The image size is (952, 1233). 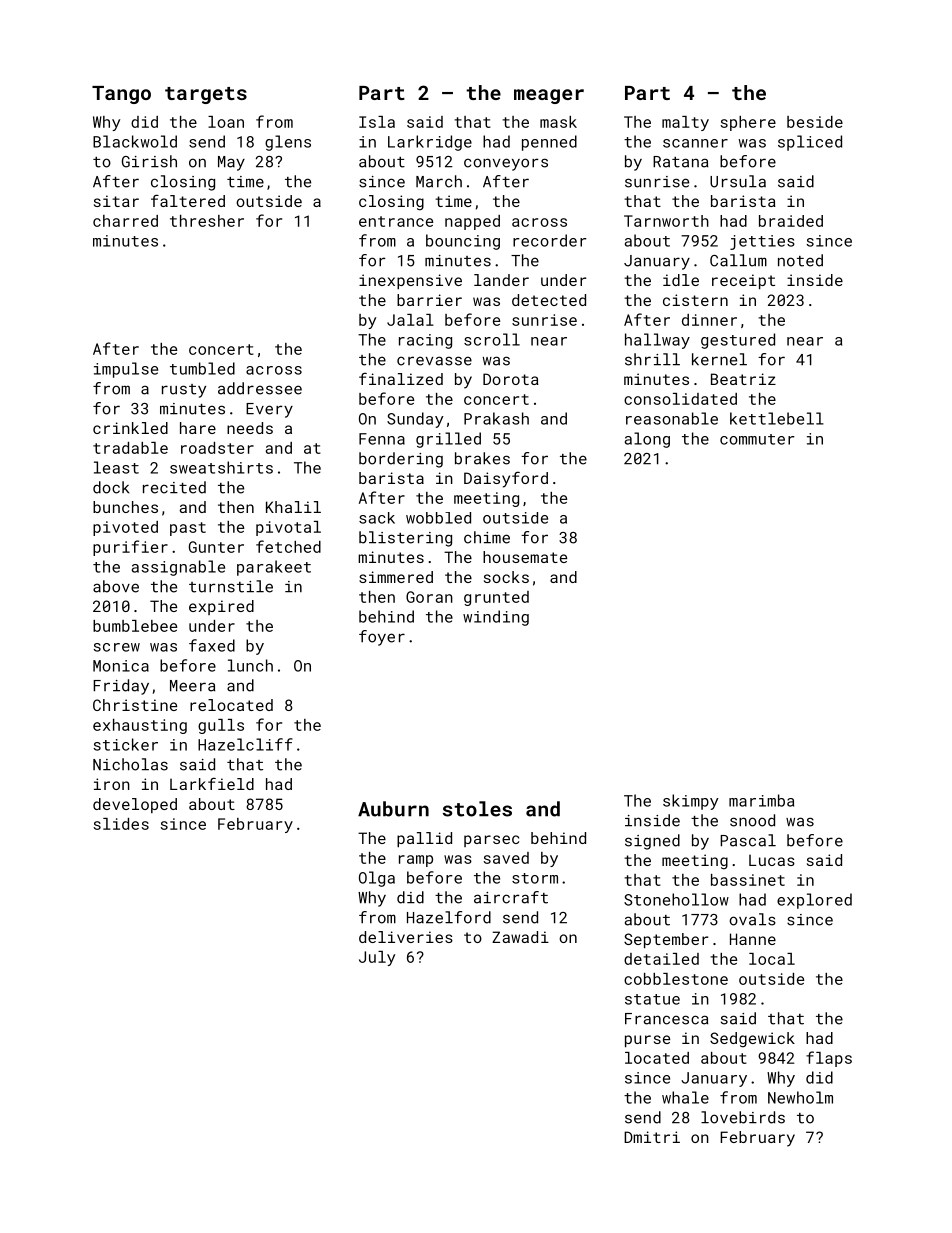 I want to click on winding, so click(x=496, y=618).
